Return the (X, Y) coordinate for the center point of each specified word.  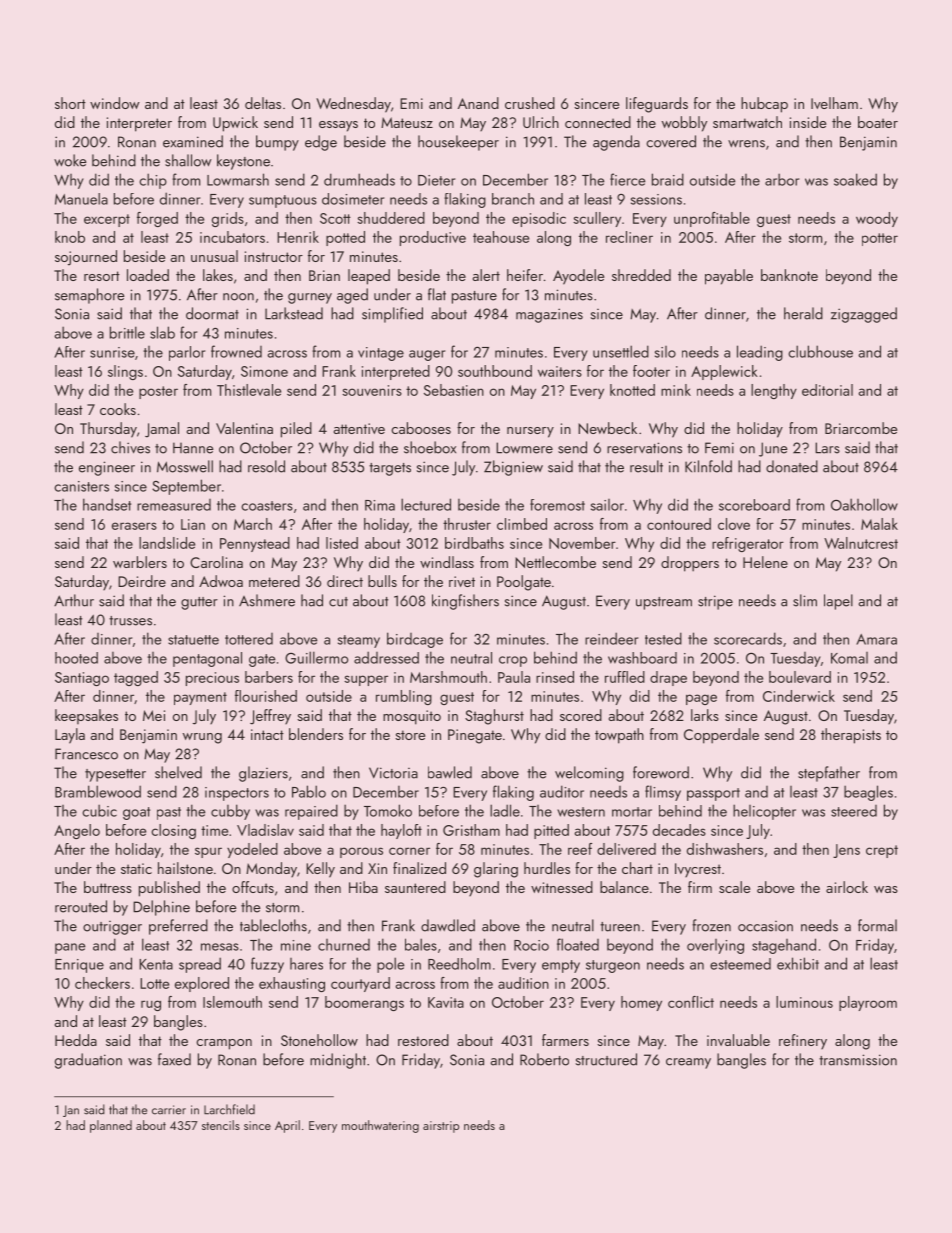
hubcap (764, 105)
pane (70, 948)
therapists (851, 736)
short (70, 103)
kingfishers (465, 602)
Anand (478, 103)
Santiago (82, 679)
